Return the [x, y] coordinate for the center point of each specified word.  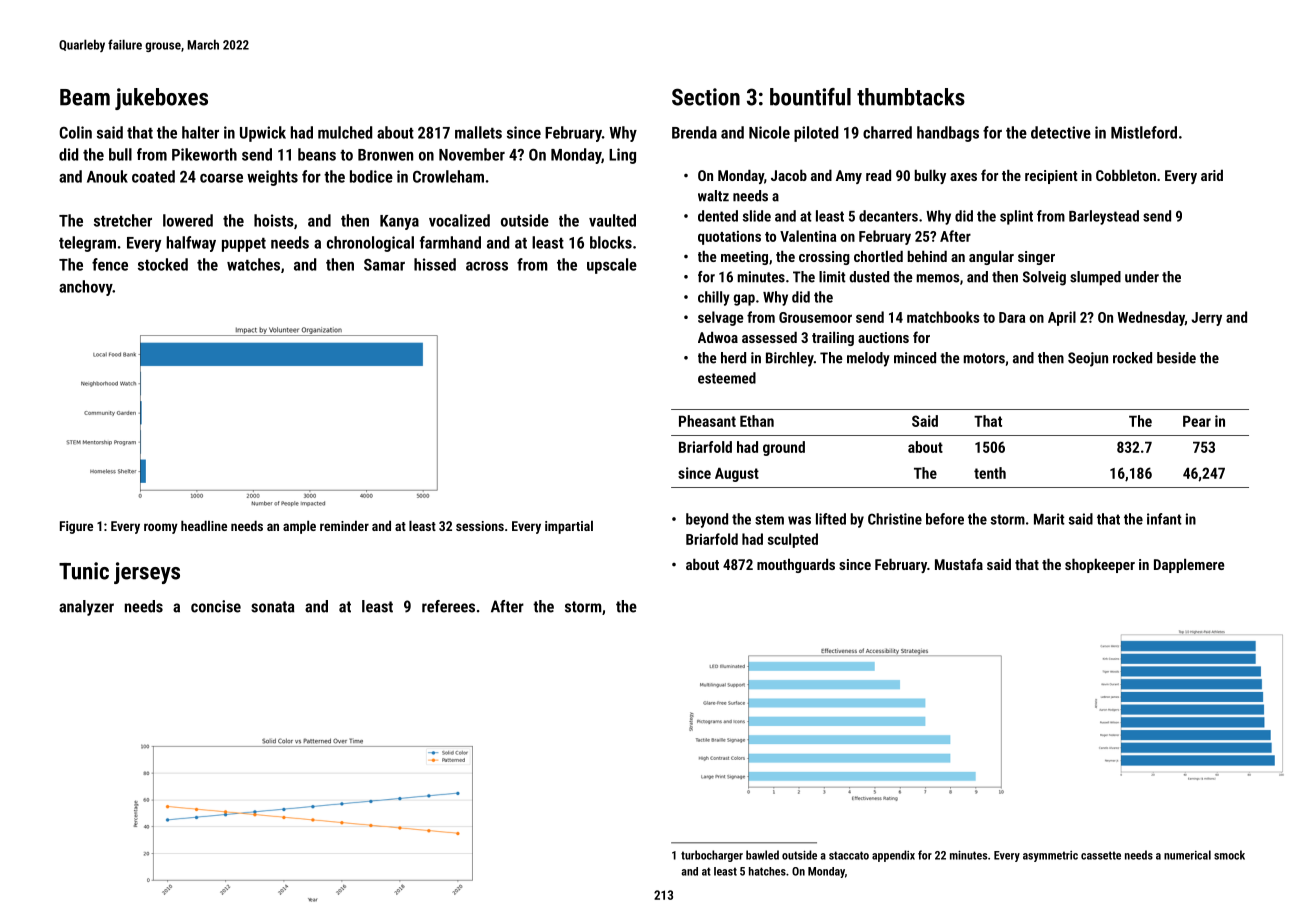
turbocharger [712, 856]
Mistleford [1144, 132]
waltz [713, 196]
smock [1229, 855]
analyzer [86, 608]
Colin [75, 132]
